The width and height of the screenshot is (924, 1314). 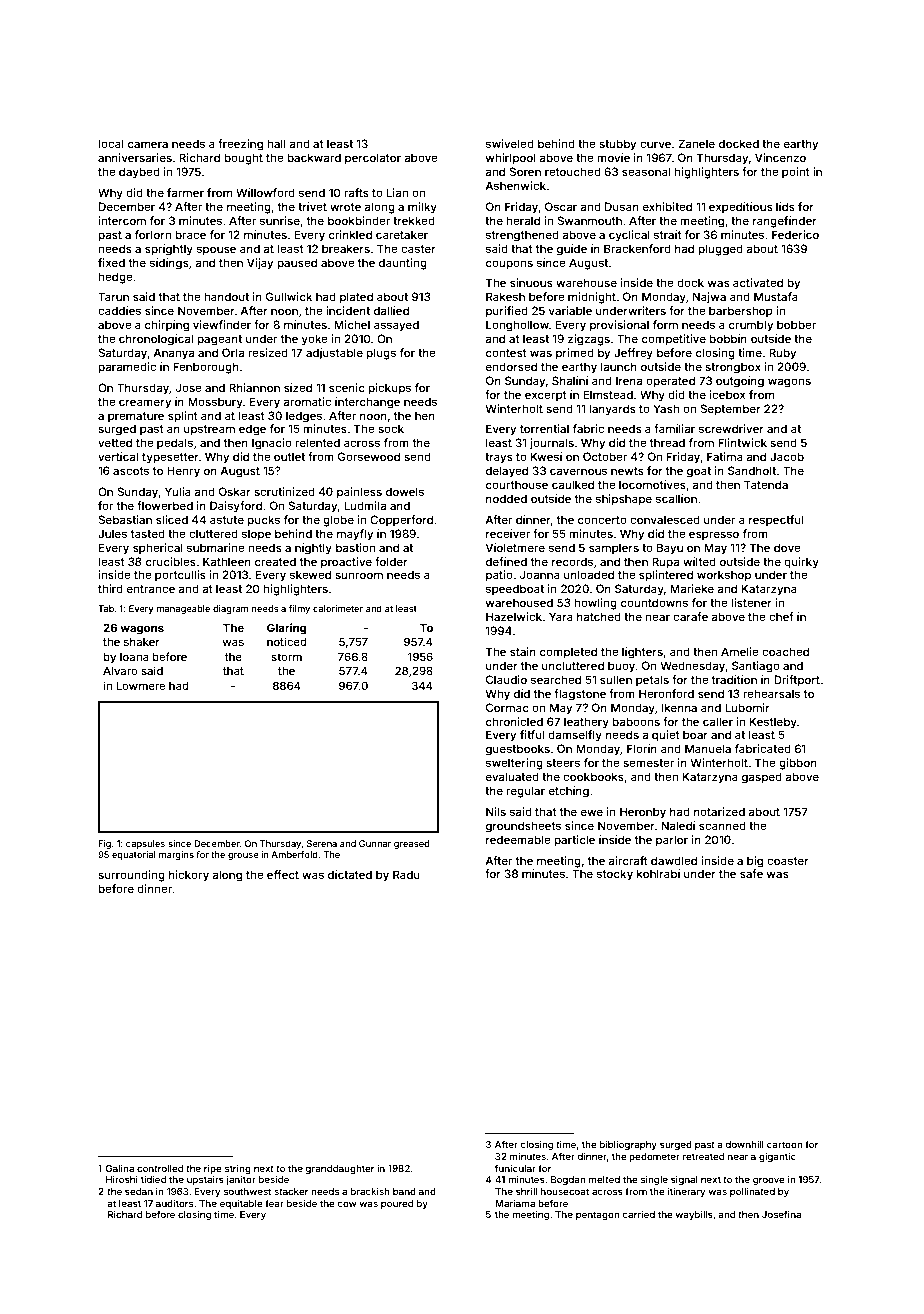 I want to click on effect, so click(x=283, y=874).
